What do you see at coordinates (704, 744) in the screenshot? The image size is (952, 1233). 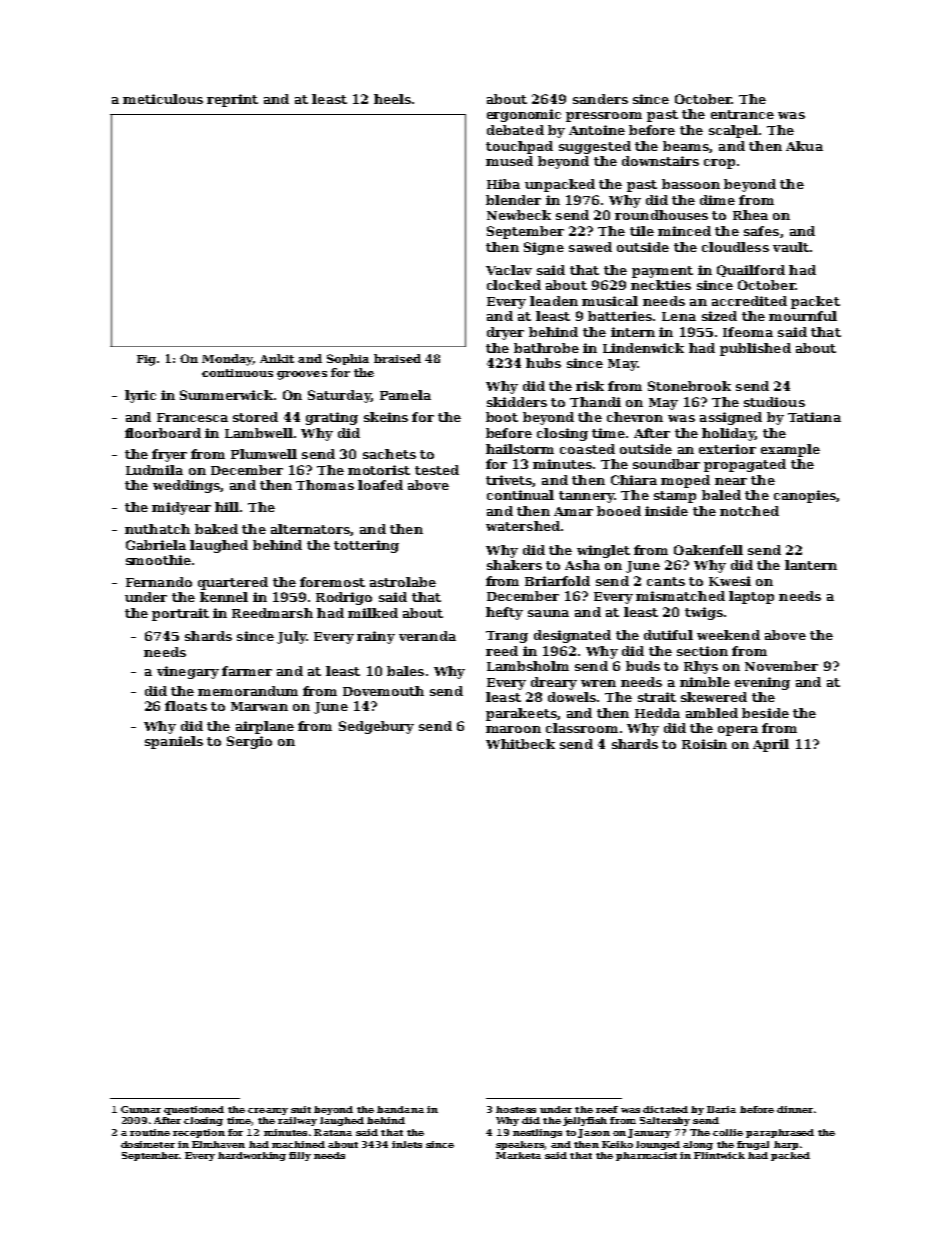 I see `Roisin` at bounding box center [704, 744].
